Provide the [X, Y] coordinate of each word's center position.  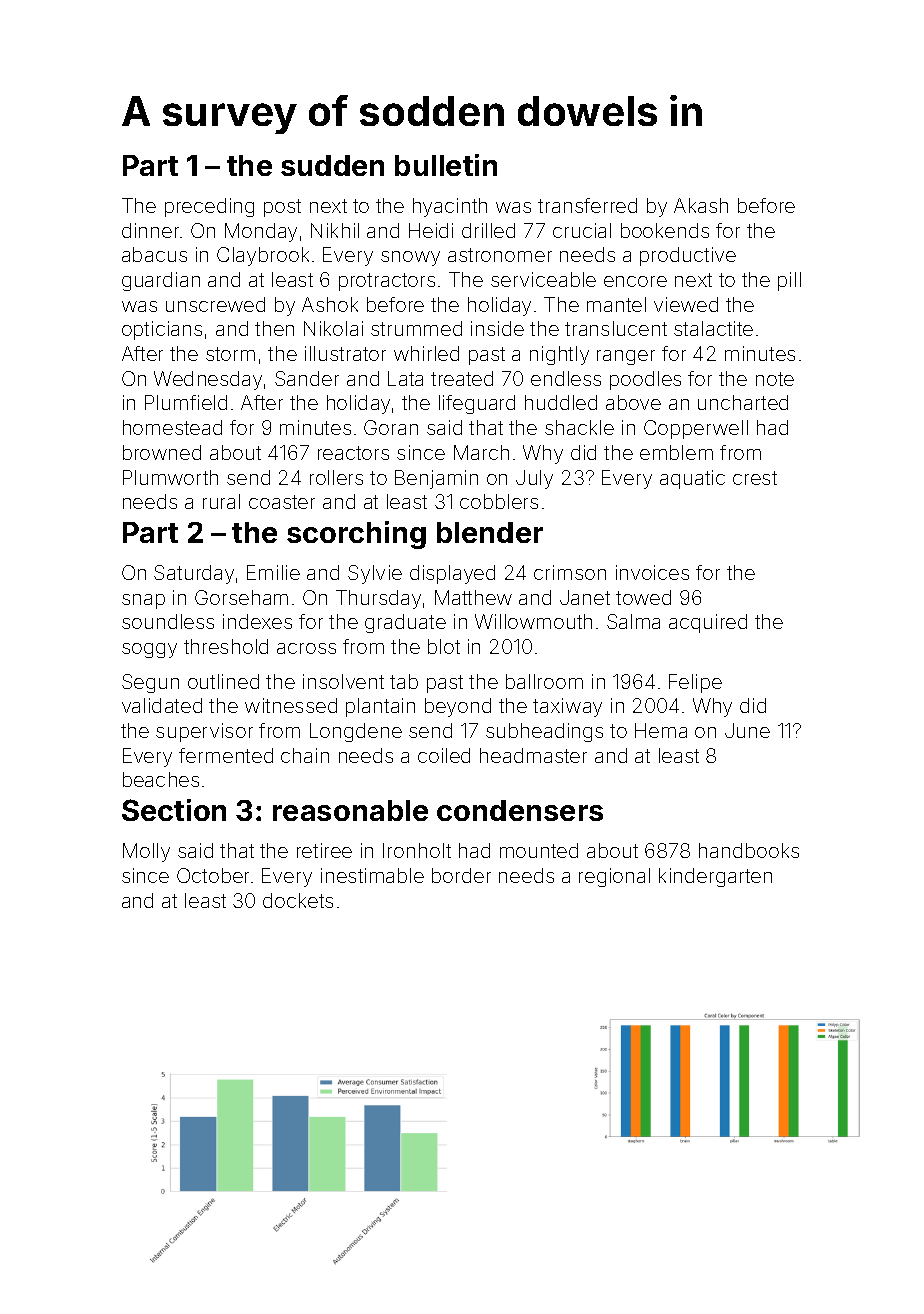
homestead [172, 427]
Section [174, 810]
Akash [701, 205]
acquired [708, 623]
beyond [458, 707]
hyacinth [450, 207]
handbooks [749, 850]
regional [614, 877]
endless [566, 378]
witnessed [291, 705]
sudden [332, 165]
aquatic [692, 479]
